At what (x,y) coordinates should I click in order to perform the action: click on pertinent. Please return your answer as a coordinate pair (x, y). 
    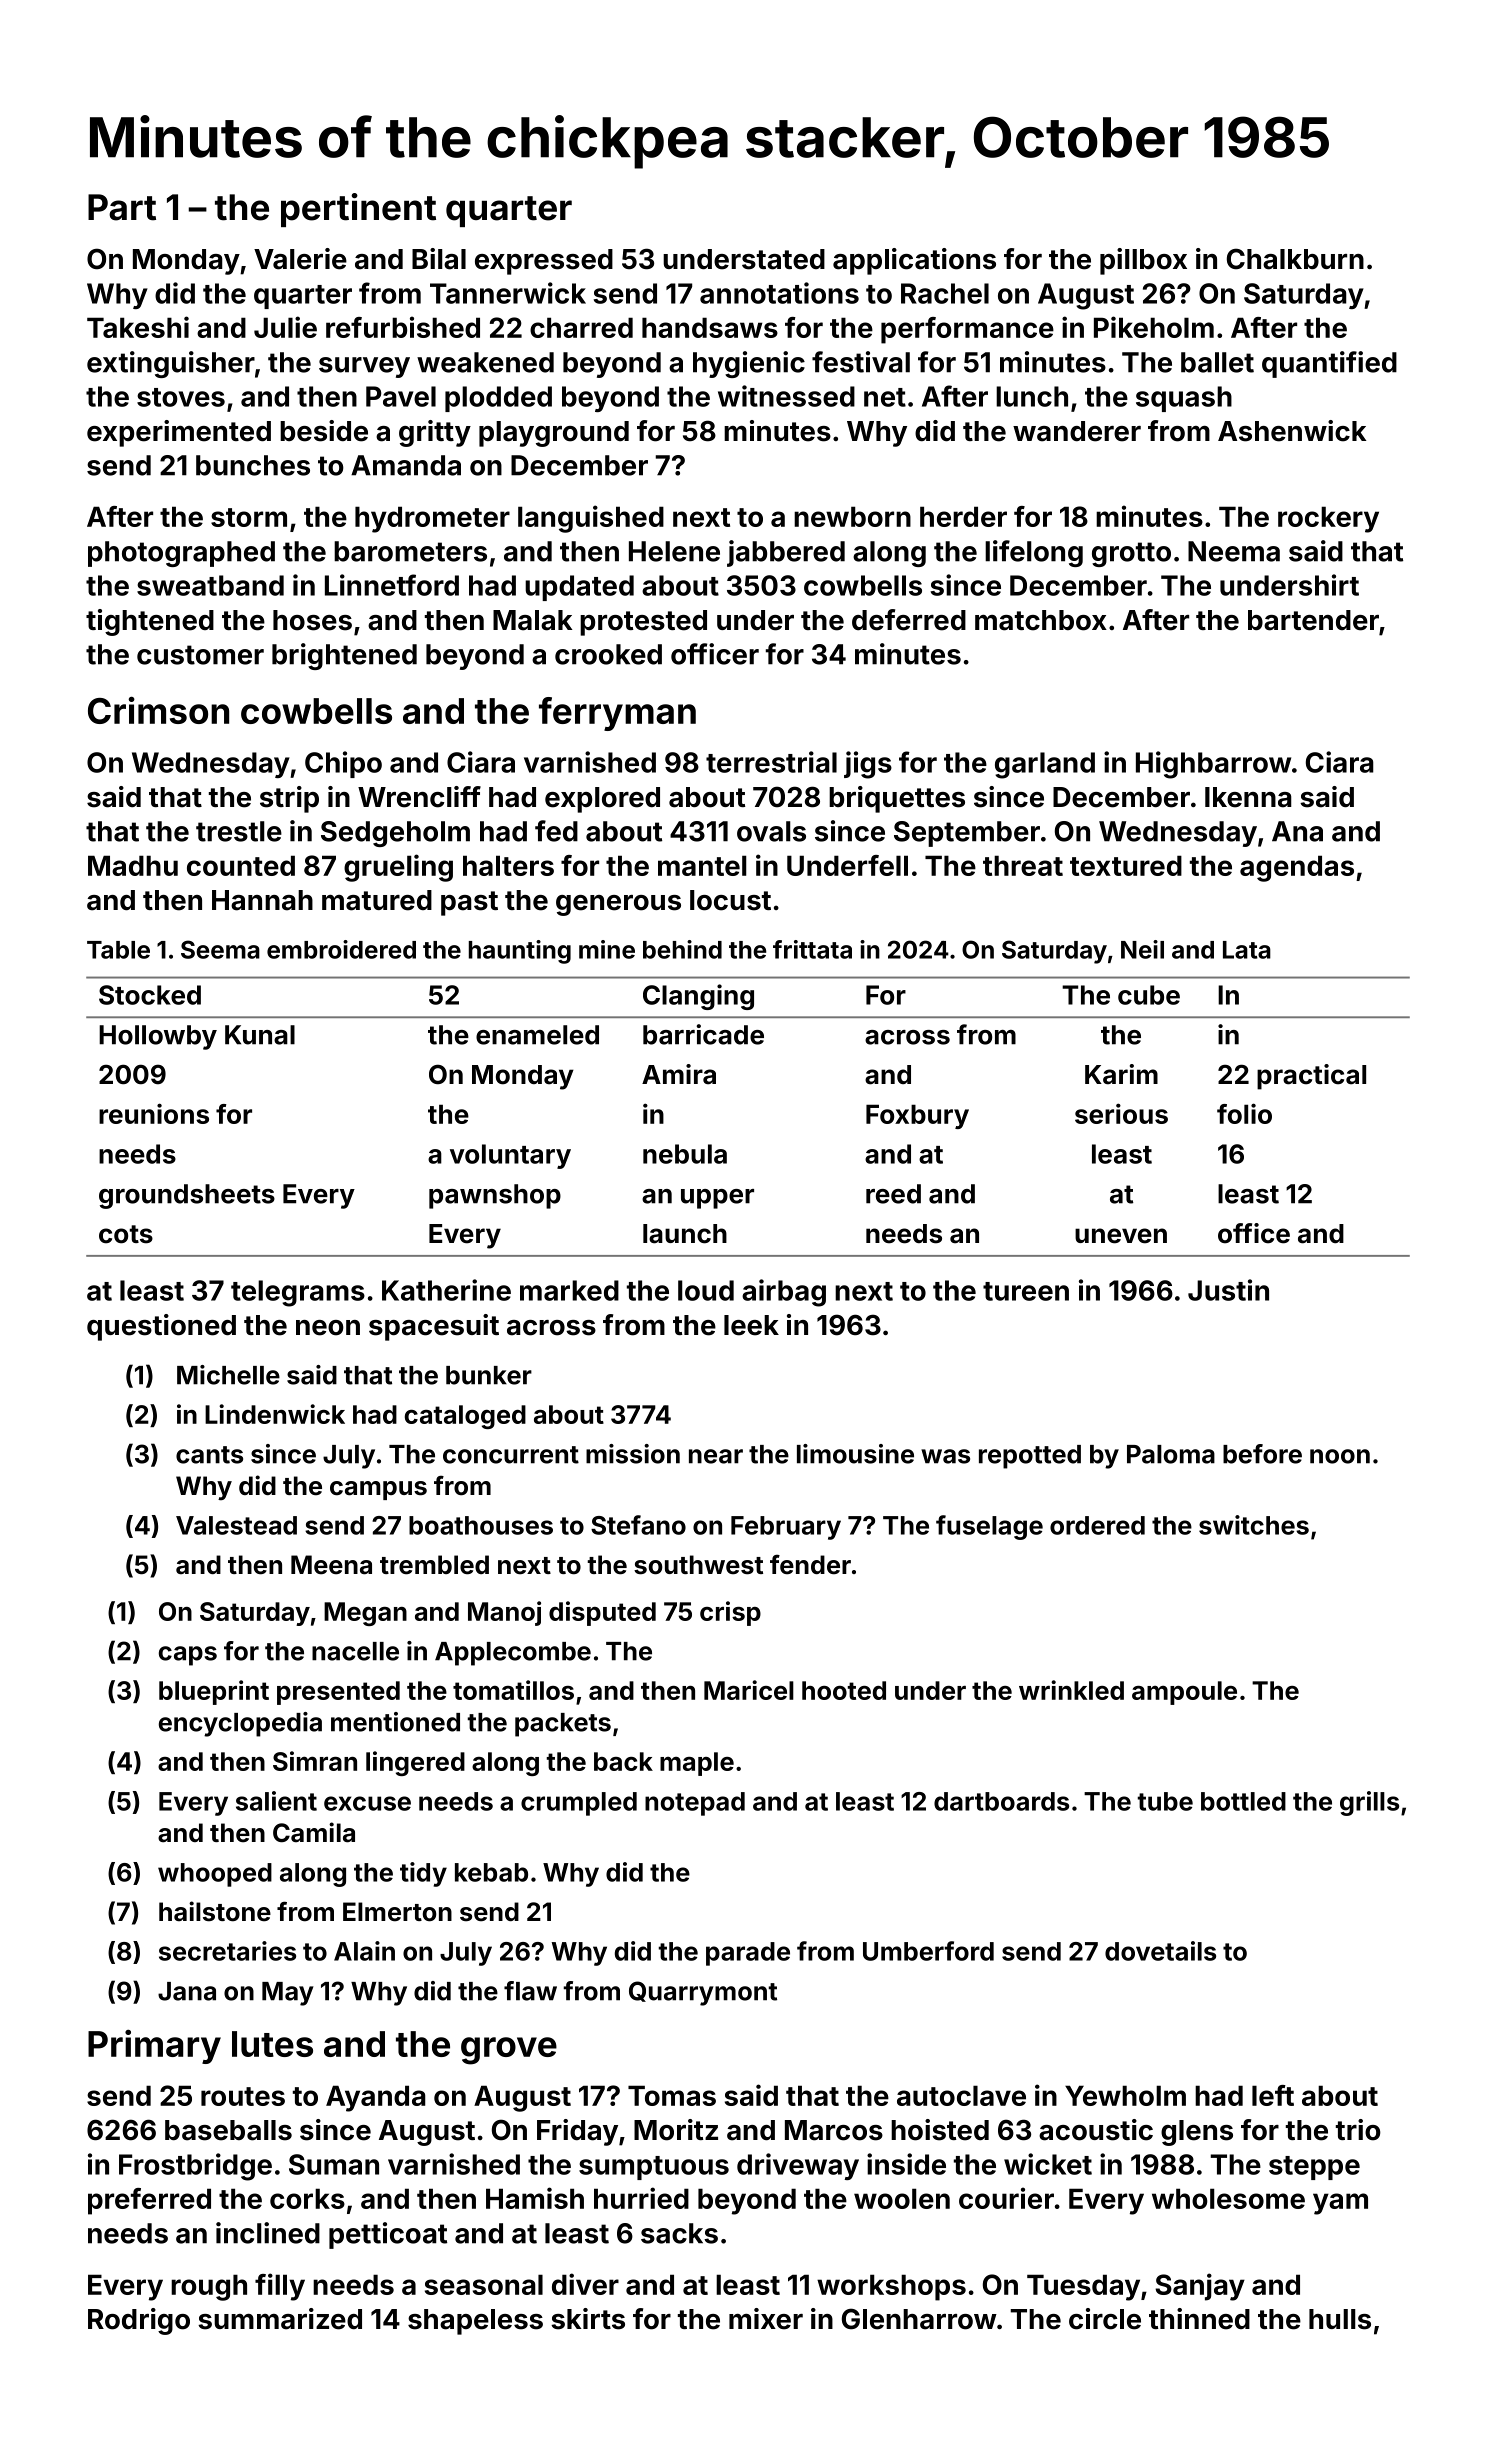
    Looking at the image, I should click on (358, 210).
